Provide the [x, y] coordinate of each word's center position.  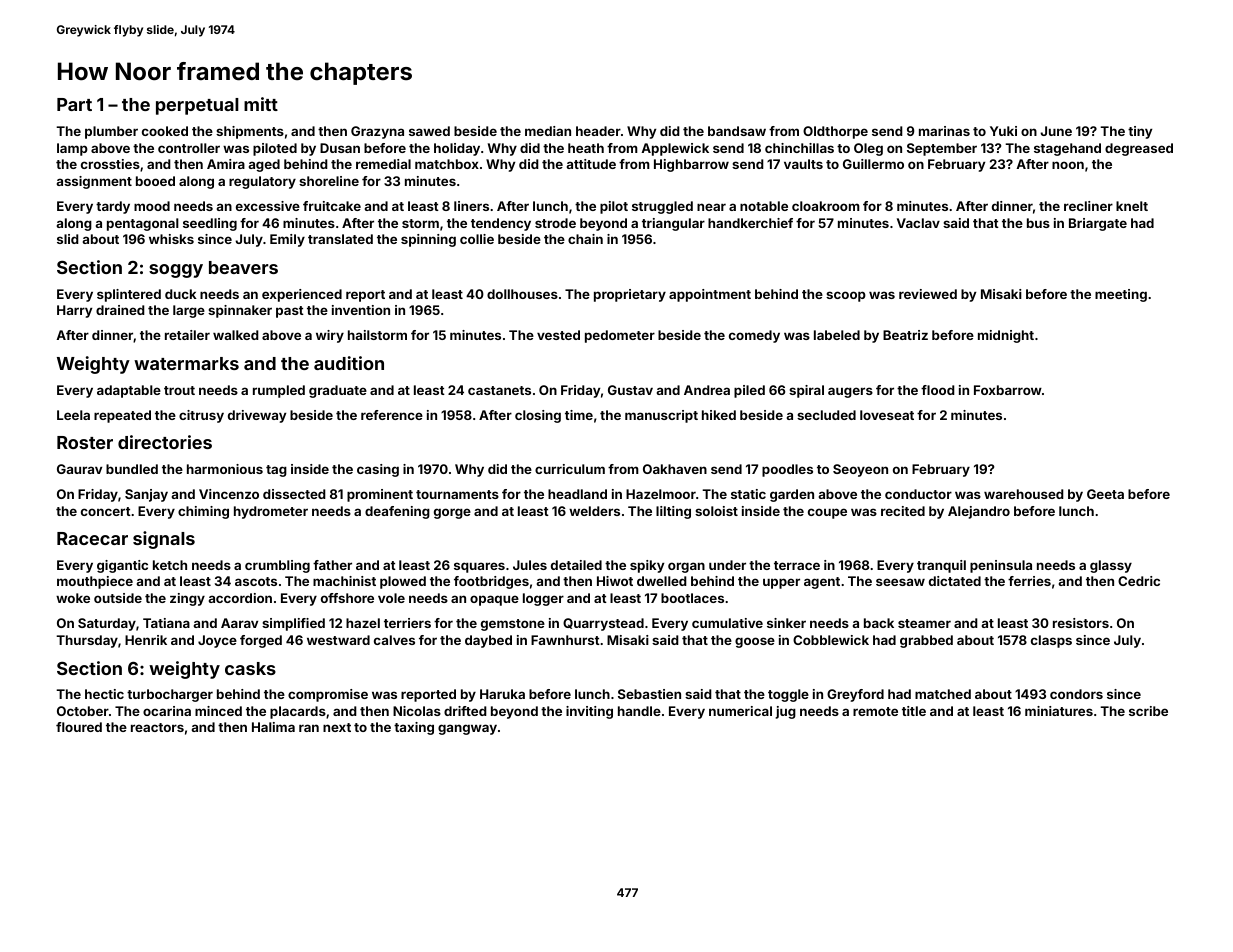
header [598, 131]
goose [755, 642]
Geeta [1105, 494]
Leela [73, 415]
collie [477, 239]
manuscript [661, 416]
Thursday [87, 641]
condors [1076, 694]
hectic [104, 694]
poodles [787, 470]
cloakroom [826, 206]
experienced [302, 295]
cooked [165, 131]
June [1056, 131]
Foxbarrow [1008, 390]
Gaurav [79, 469]
